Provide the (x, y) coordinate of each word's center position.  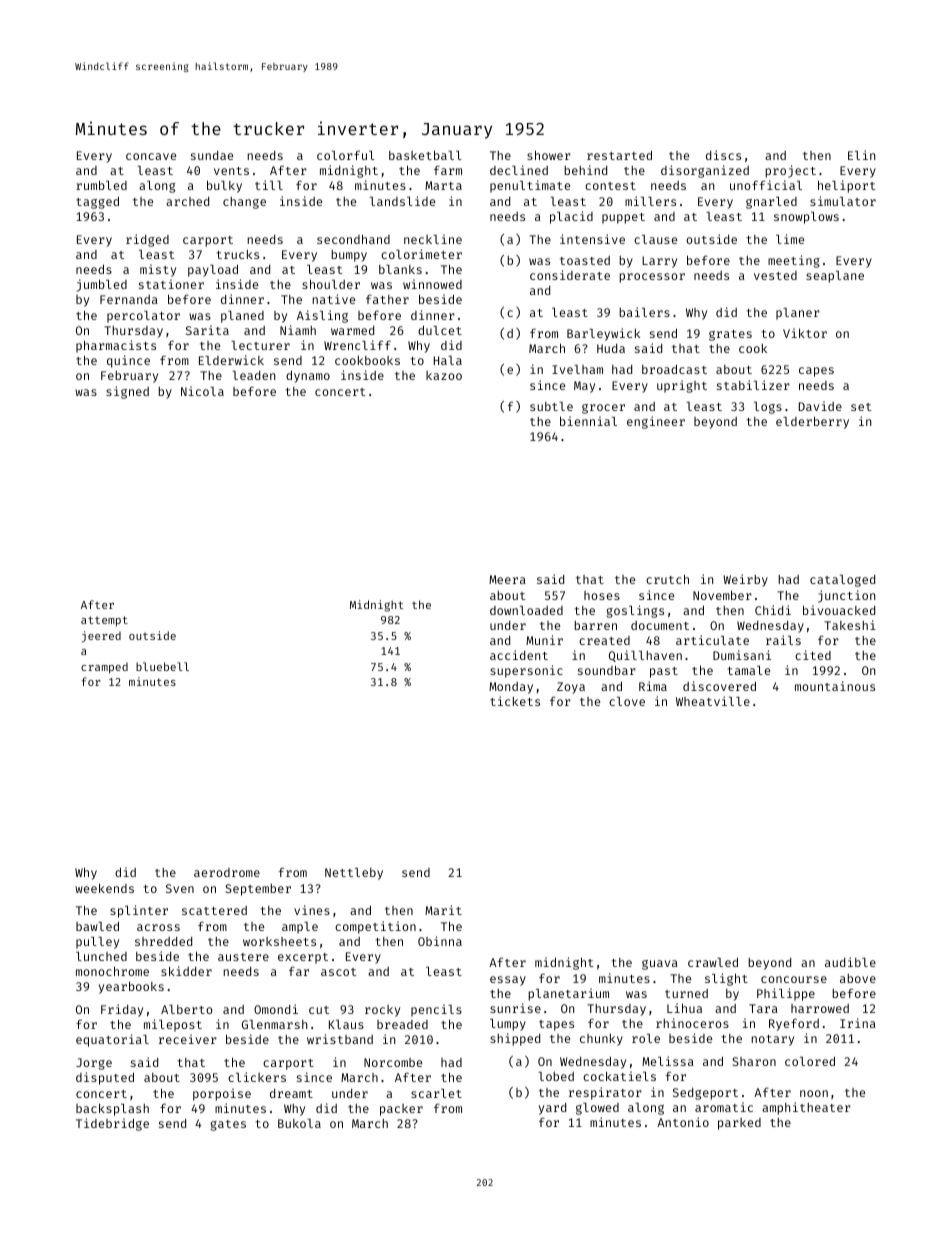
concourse (794, 979)
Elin (861, 155)
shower (549, 155)
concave (151, 156)
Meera (507, 579)
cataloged (842, 581)
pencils (436, 1010)
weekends (104, 888)
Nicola (202, 391)
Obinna (440, 941)
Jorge (94, 1064)
